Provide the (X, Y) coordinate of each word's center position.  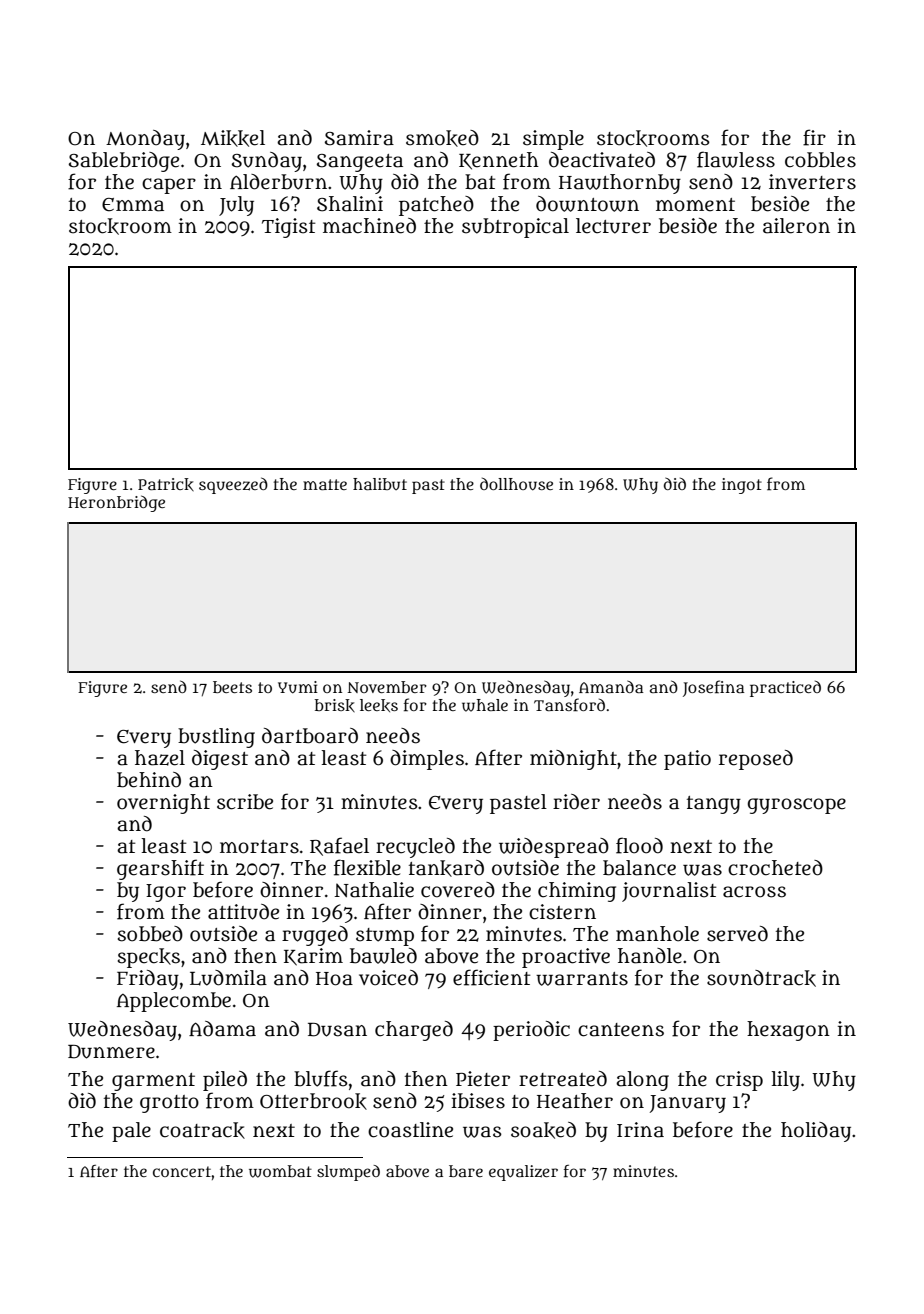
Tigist (289, 228)
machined (369, 226)
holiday (816, 1132)
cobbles (820, 160)
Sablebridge (124, 162)
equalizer (523, 1173)
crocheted (775, 868)
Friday (148, 980)
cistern (562, 912)
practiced (785, 688)
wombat (280, 1171)
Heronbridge (116, 503)
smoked (442, 138)
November (387, 687)
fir (814, 137)
